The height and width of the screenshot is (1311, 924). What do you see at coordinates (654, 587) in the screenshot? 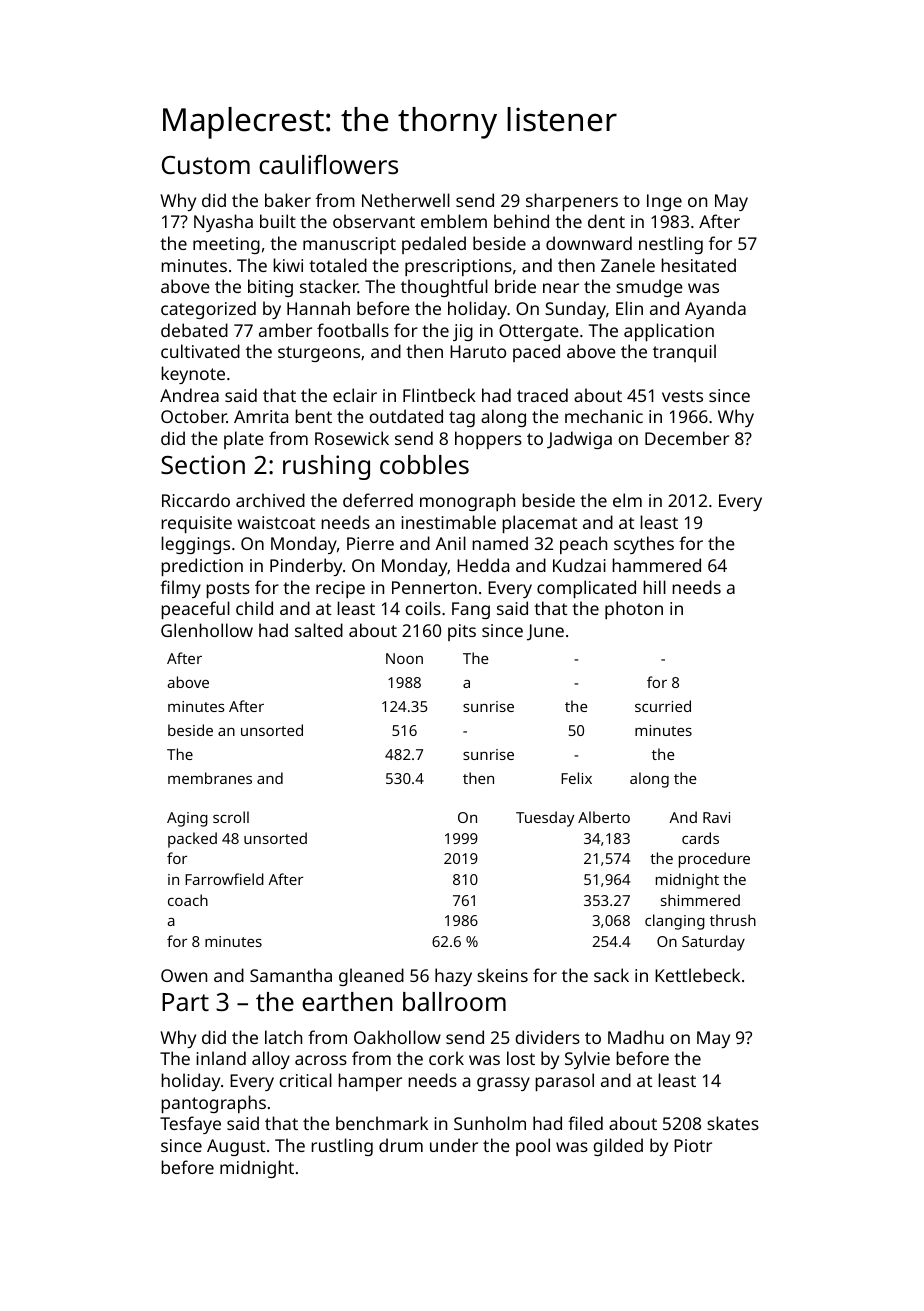
I see `hill` at bounding box center [654, 587].
